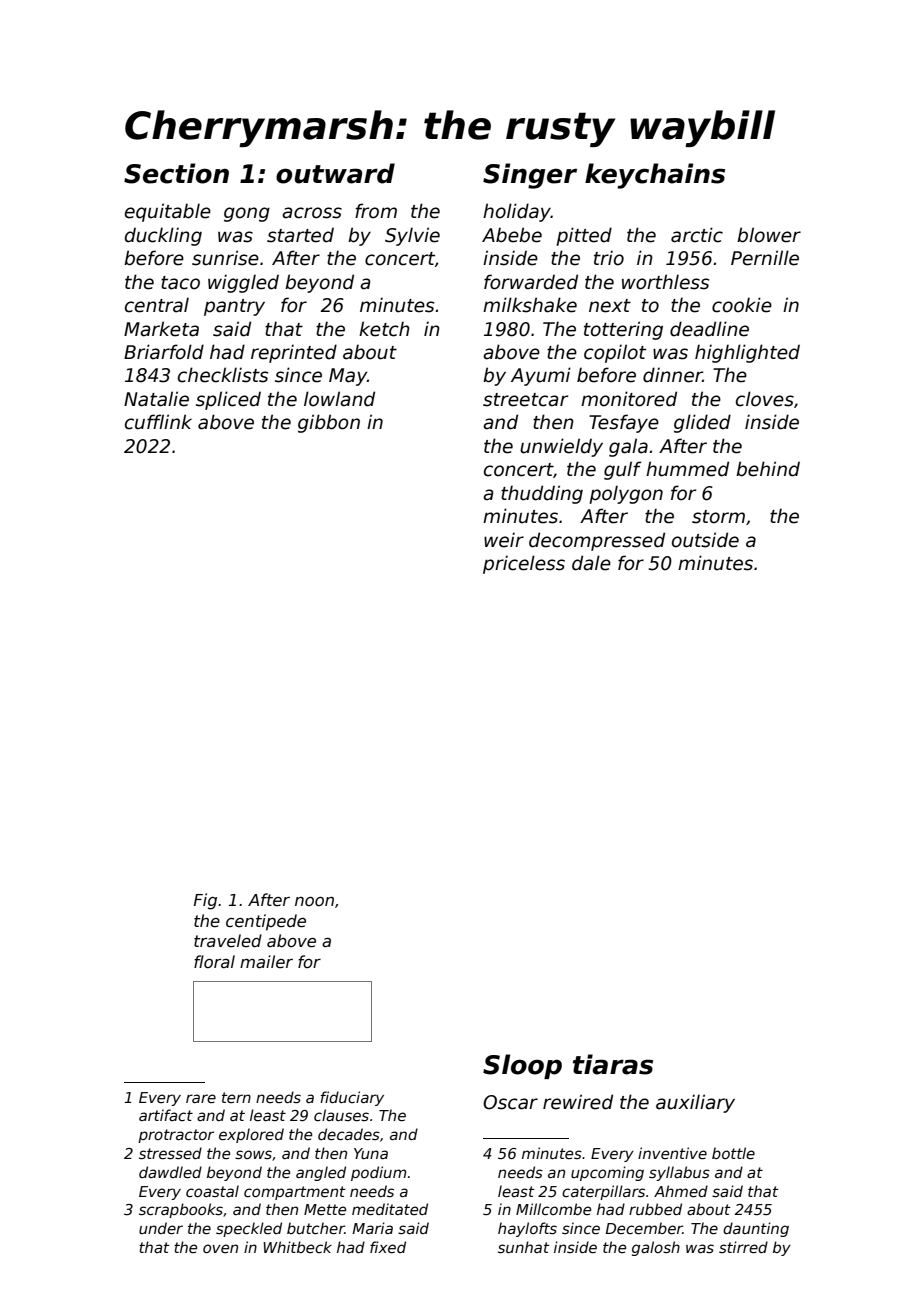  Describe the element at coordinates (655, 1209) in the page. I see `rubbed` at that location.
